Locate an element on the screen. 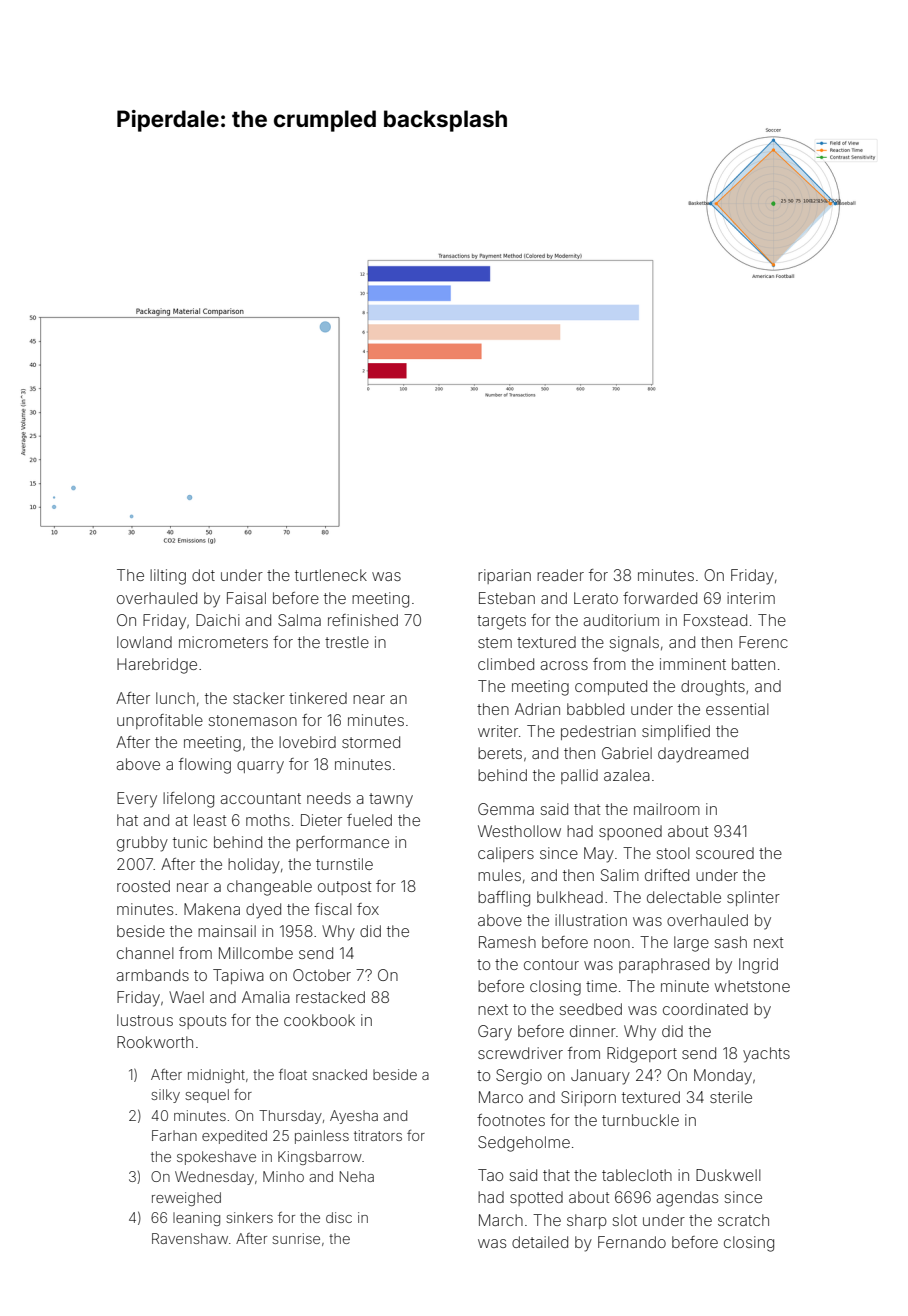  changeable is located at coordinates (269, 888).
